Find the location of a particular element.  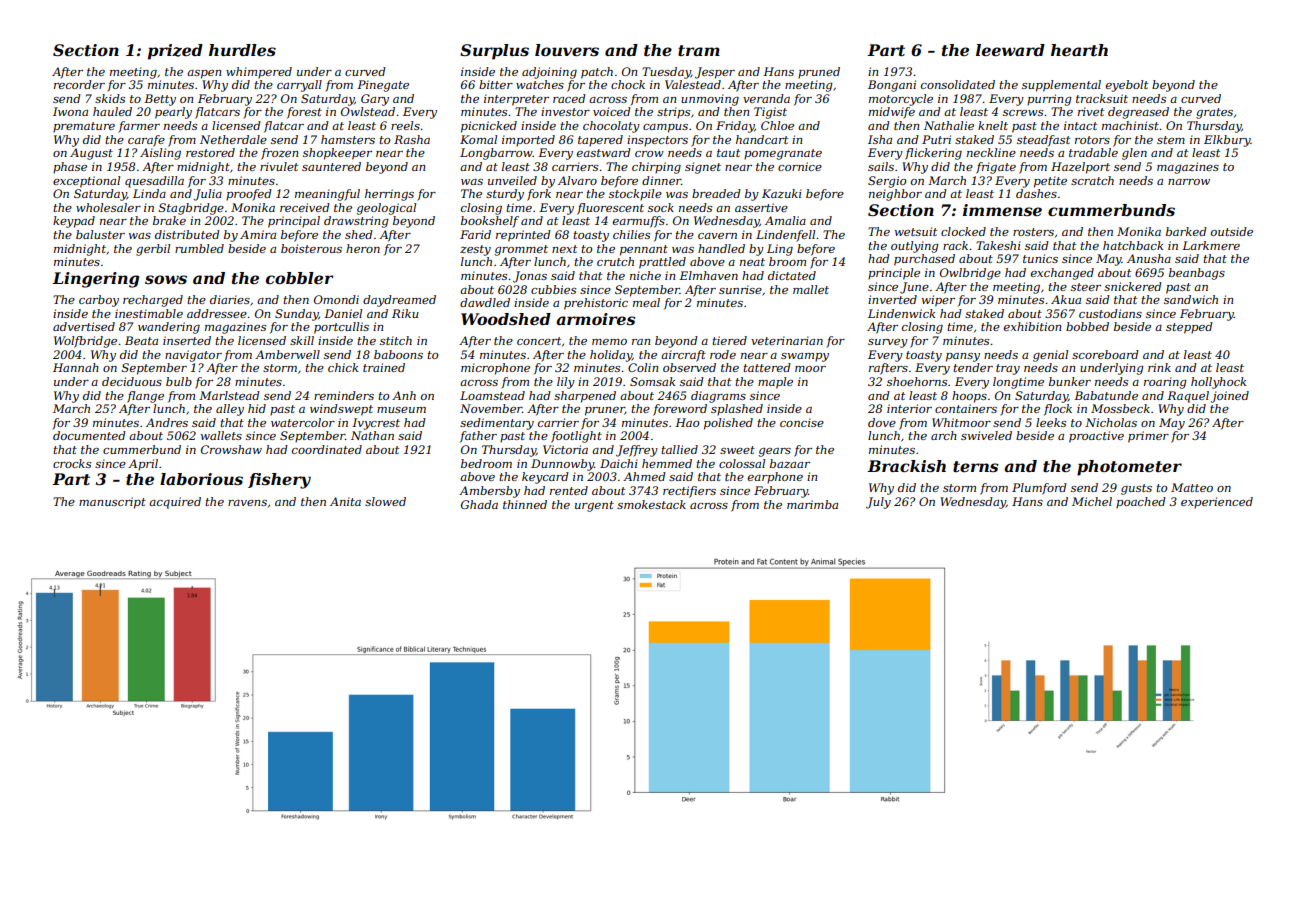

earmuffs is located at coordinates (639, 222).
